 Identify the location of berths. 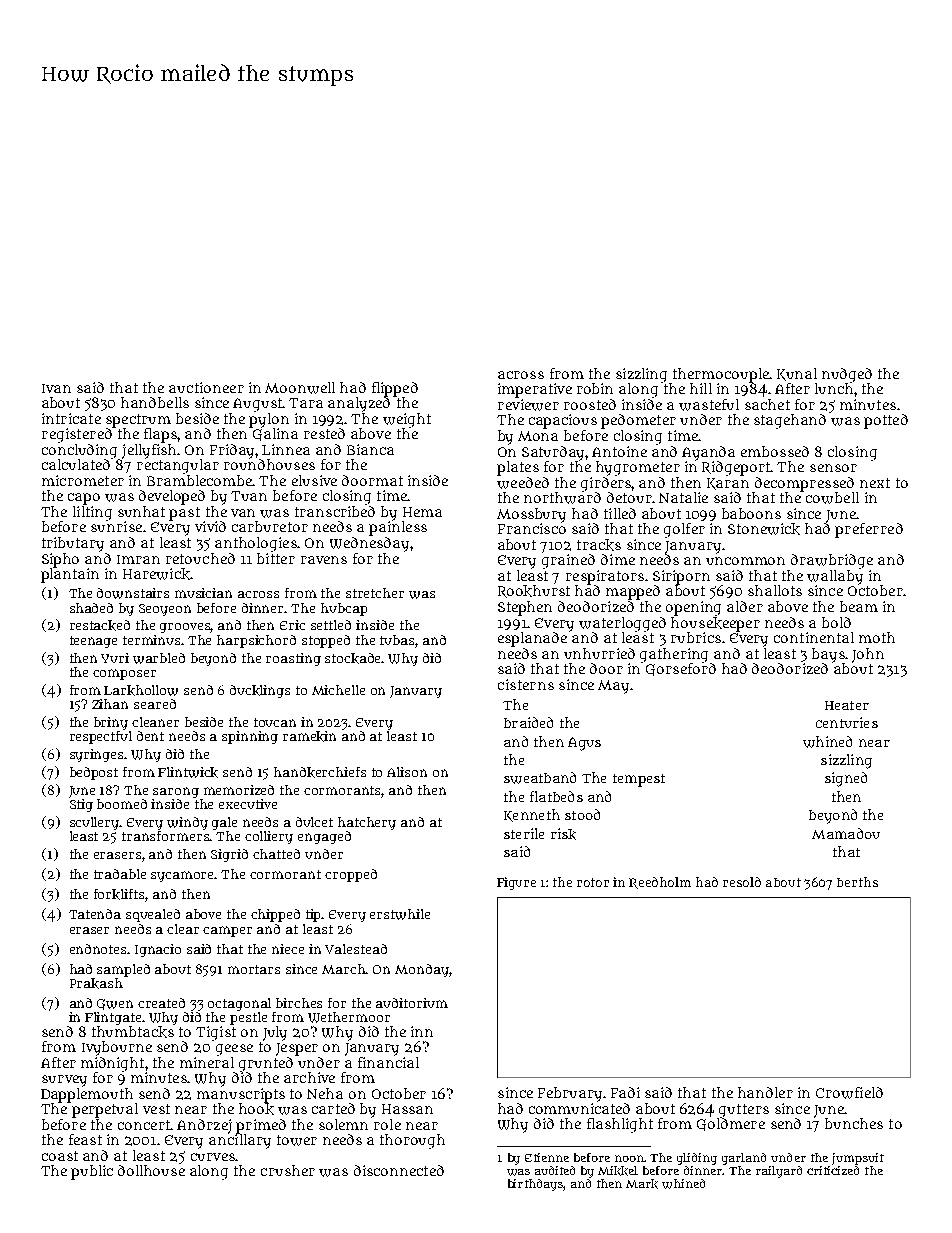
(857, 882).
